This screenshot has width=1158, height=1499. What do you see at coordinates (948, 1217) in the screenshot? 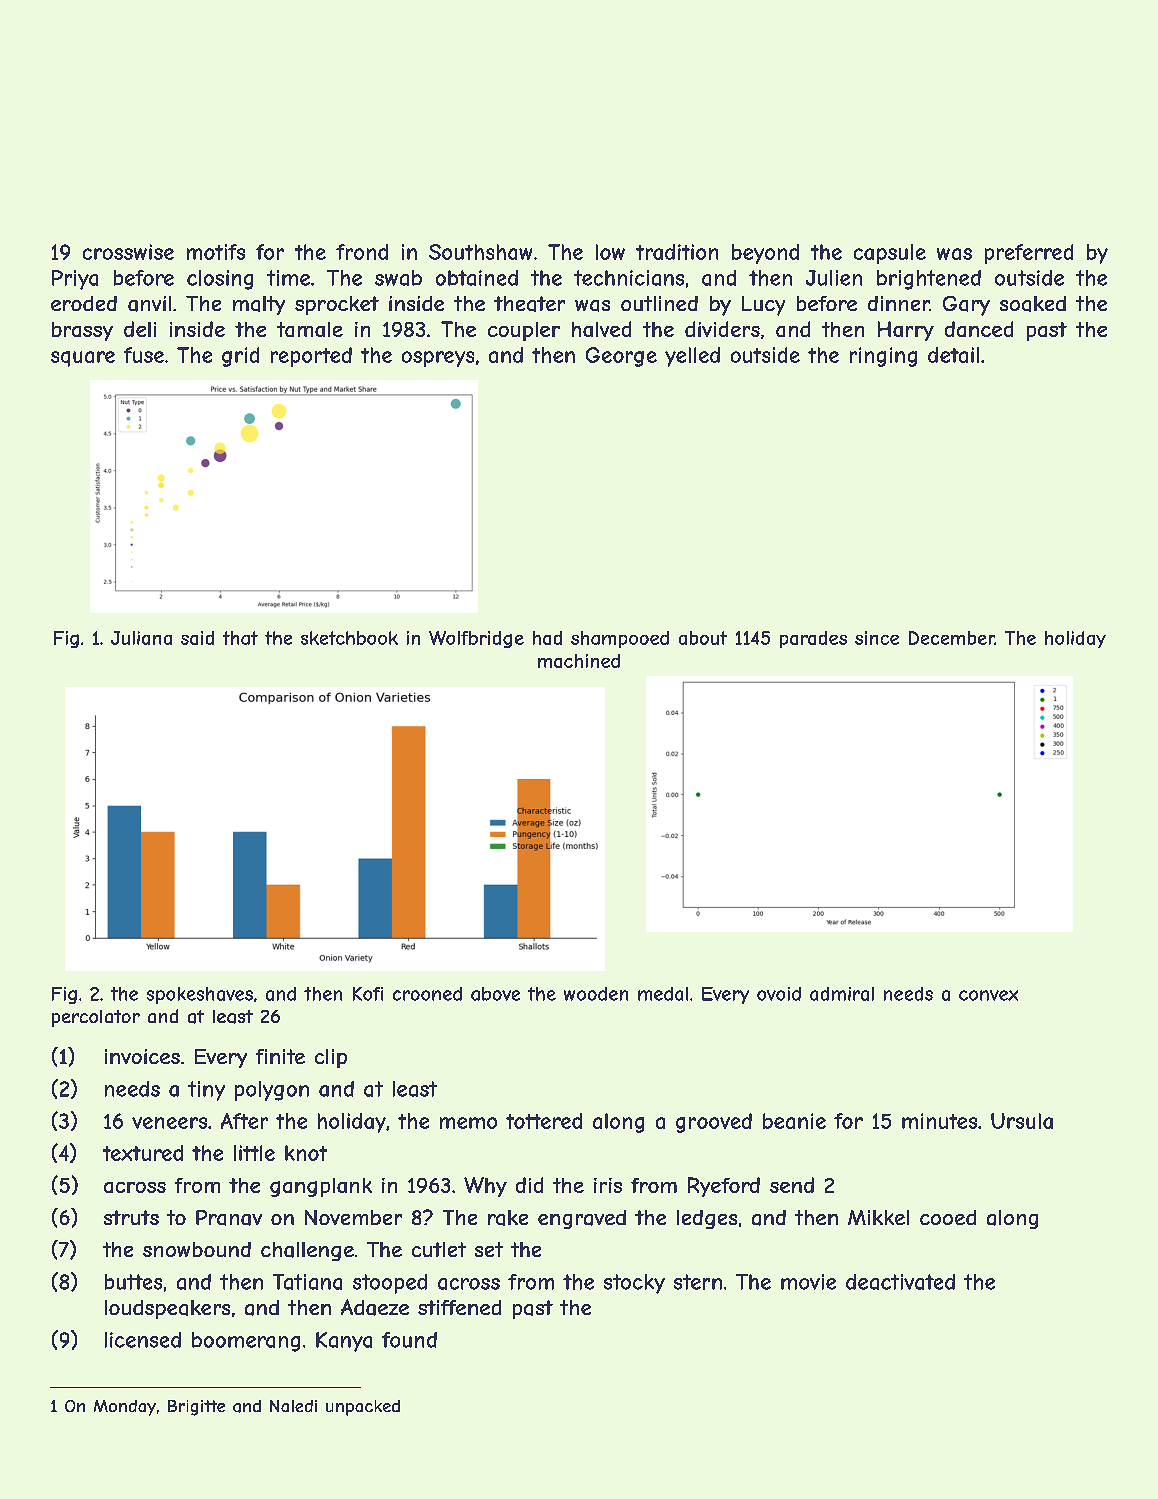
I see `cooed` at bounding box center [948, 1217].
